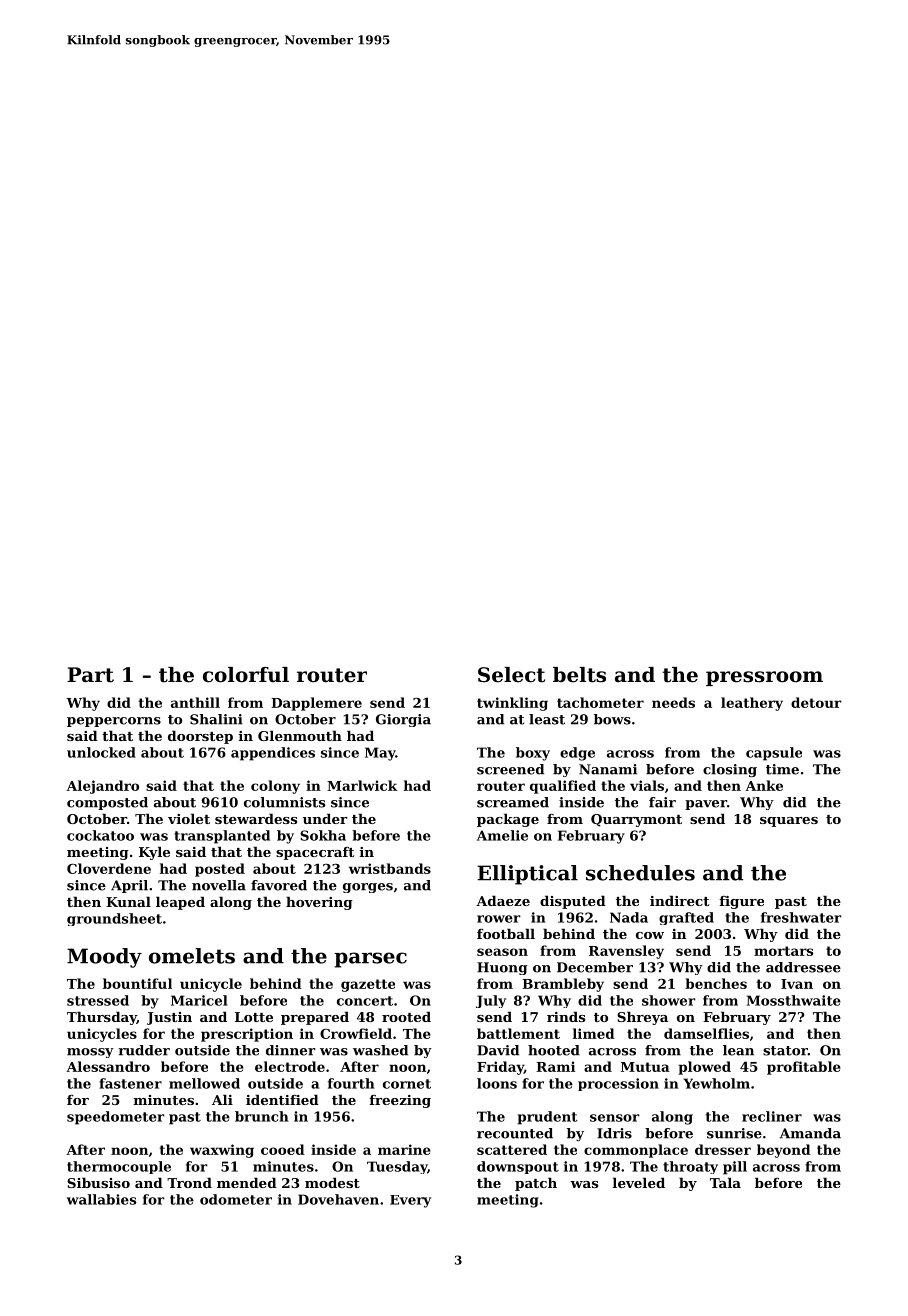  What do you see at coordinates (90, 675) in the document?
I see `Part` at bounding box center [90, 675].
